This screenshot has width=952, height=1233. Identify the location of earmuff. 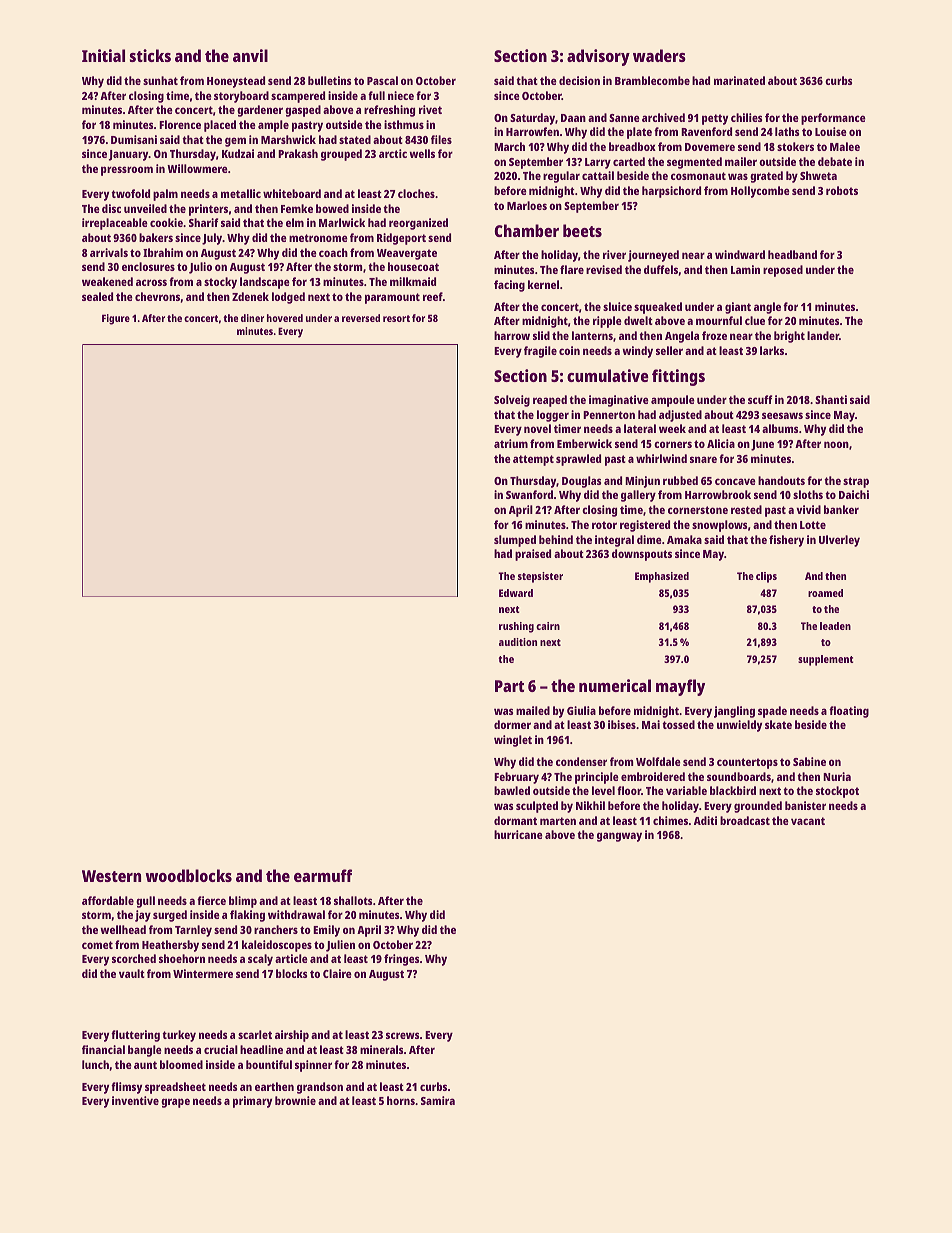
(323, 875).
